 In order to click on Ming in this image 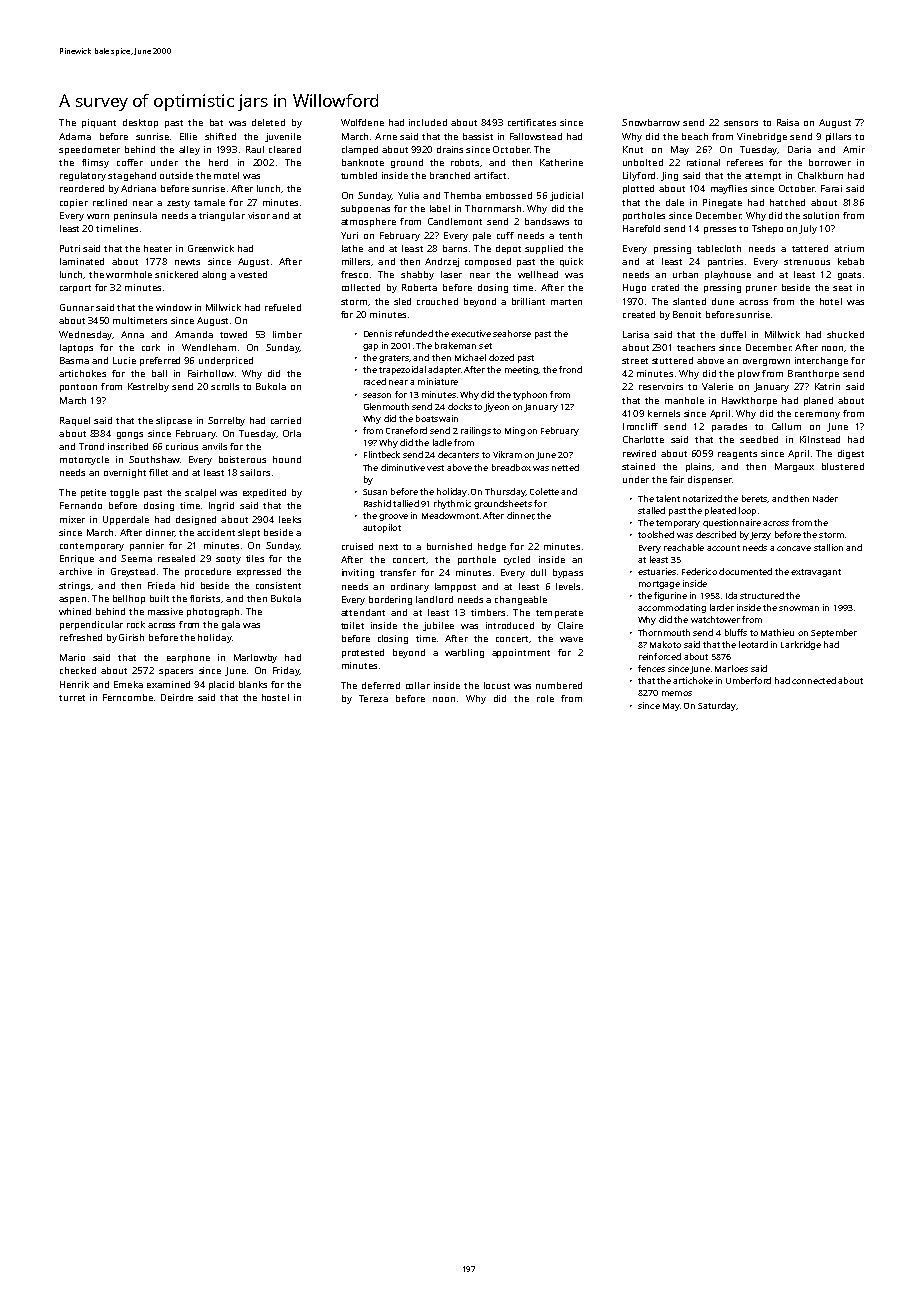, I will do `click(515, 431)`.
